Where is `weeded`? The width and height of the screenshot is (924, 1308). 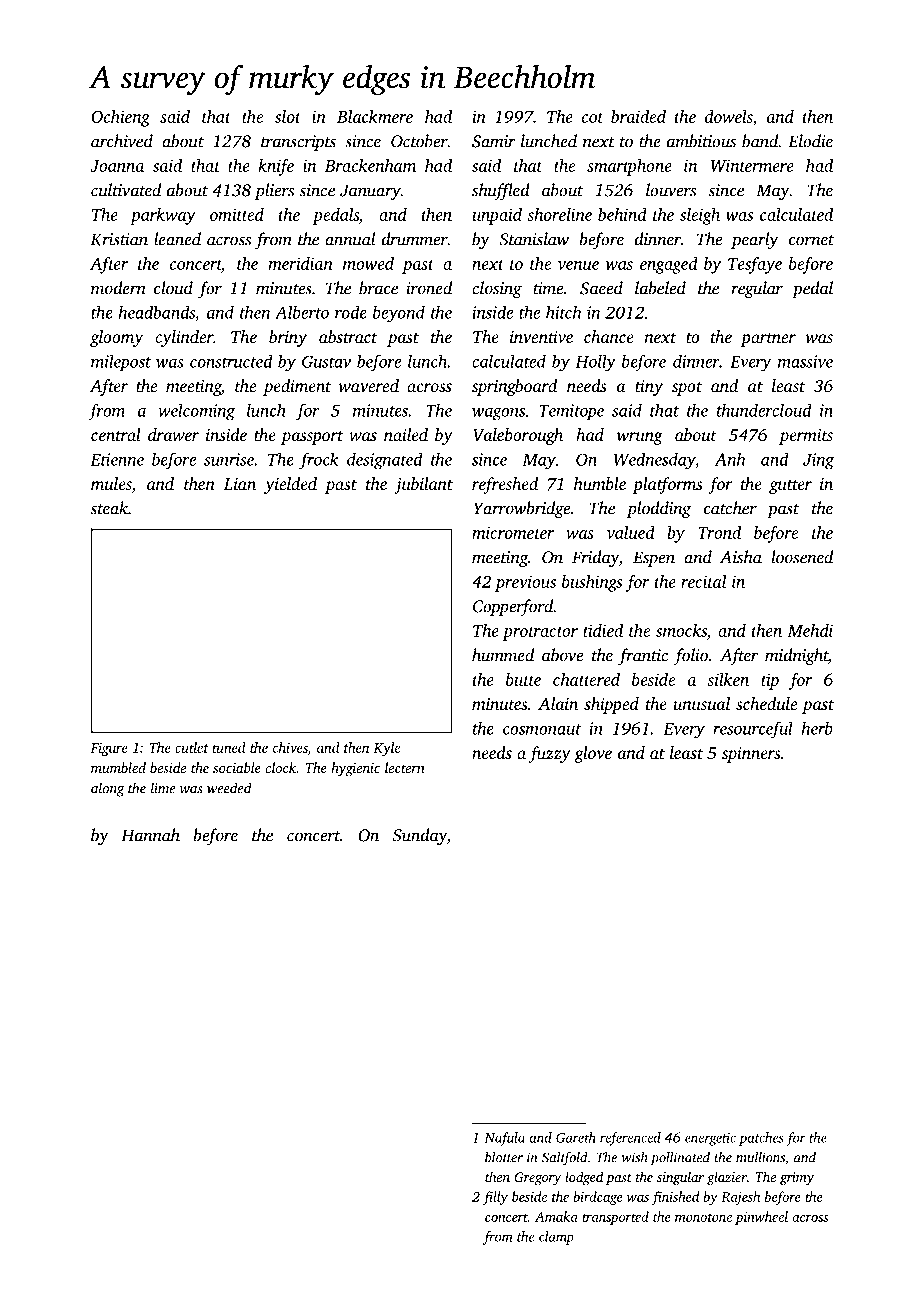
weeded is located at coordinates (229, 788).
